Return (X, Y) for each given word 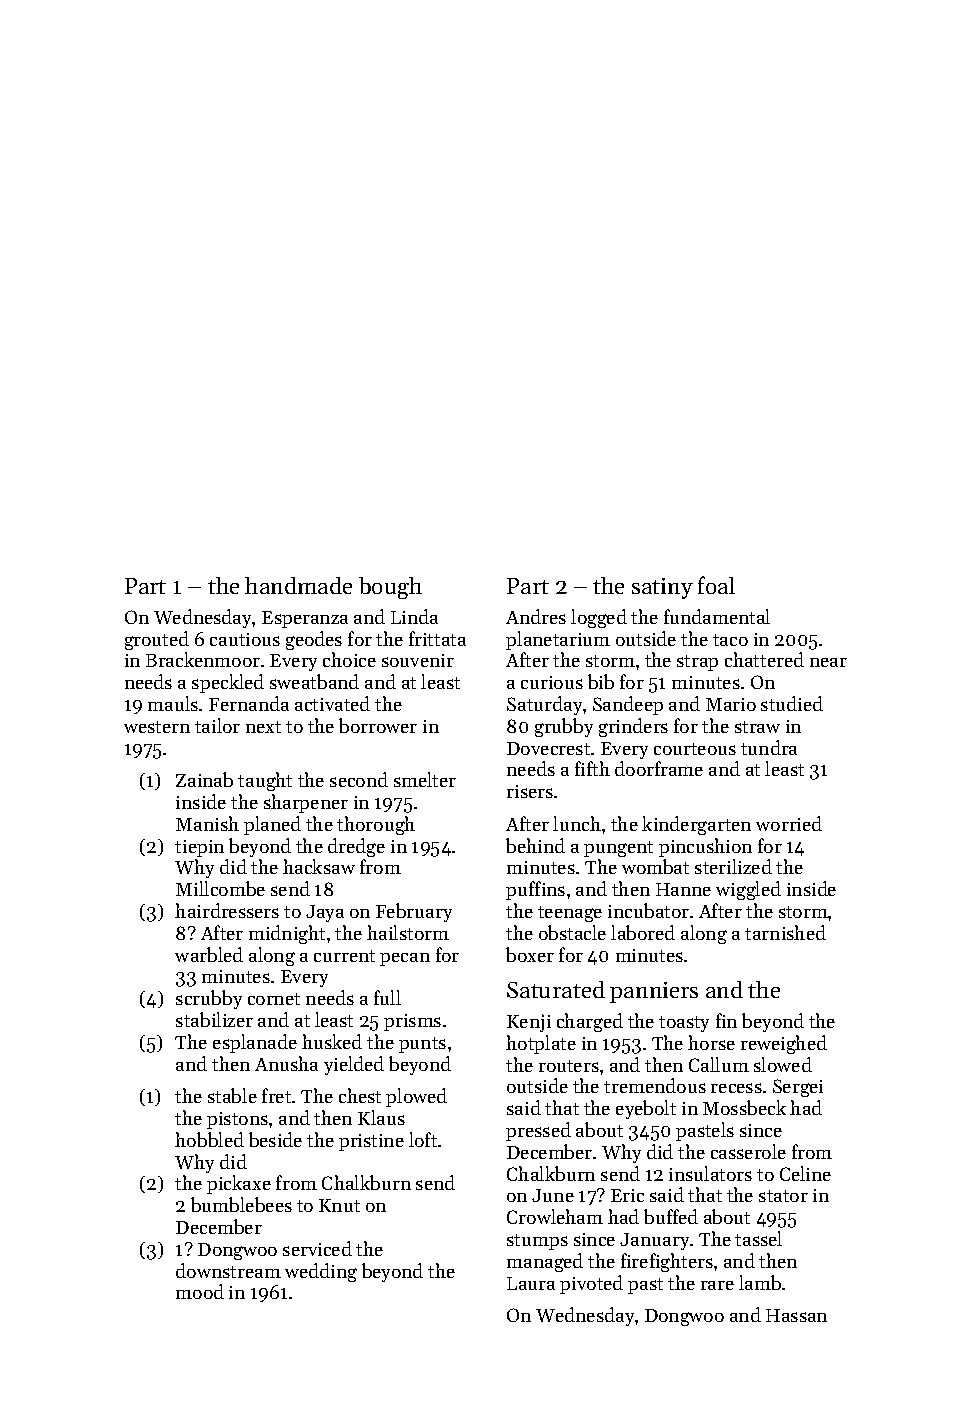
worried (789, 823)
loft (423, 1139)
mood (200, 1291)
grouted (157, 640)
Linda (414, 616)
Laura (531, 1283)
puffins (535, 890)
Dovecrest (548, 748)
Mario (731, 704)
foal (716, 585)
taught (265, 781)
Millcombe (220, 888)
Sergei (798, 1088)
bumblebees (241, 1204)
